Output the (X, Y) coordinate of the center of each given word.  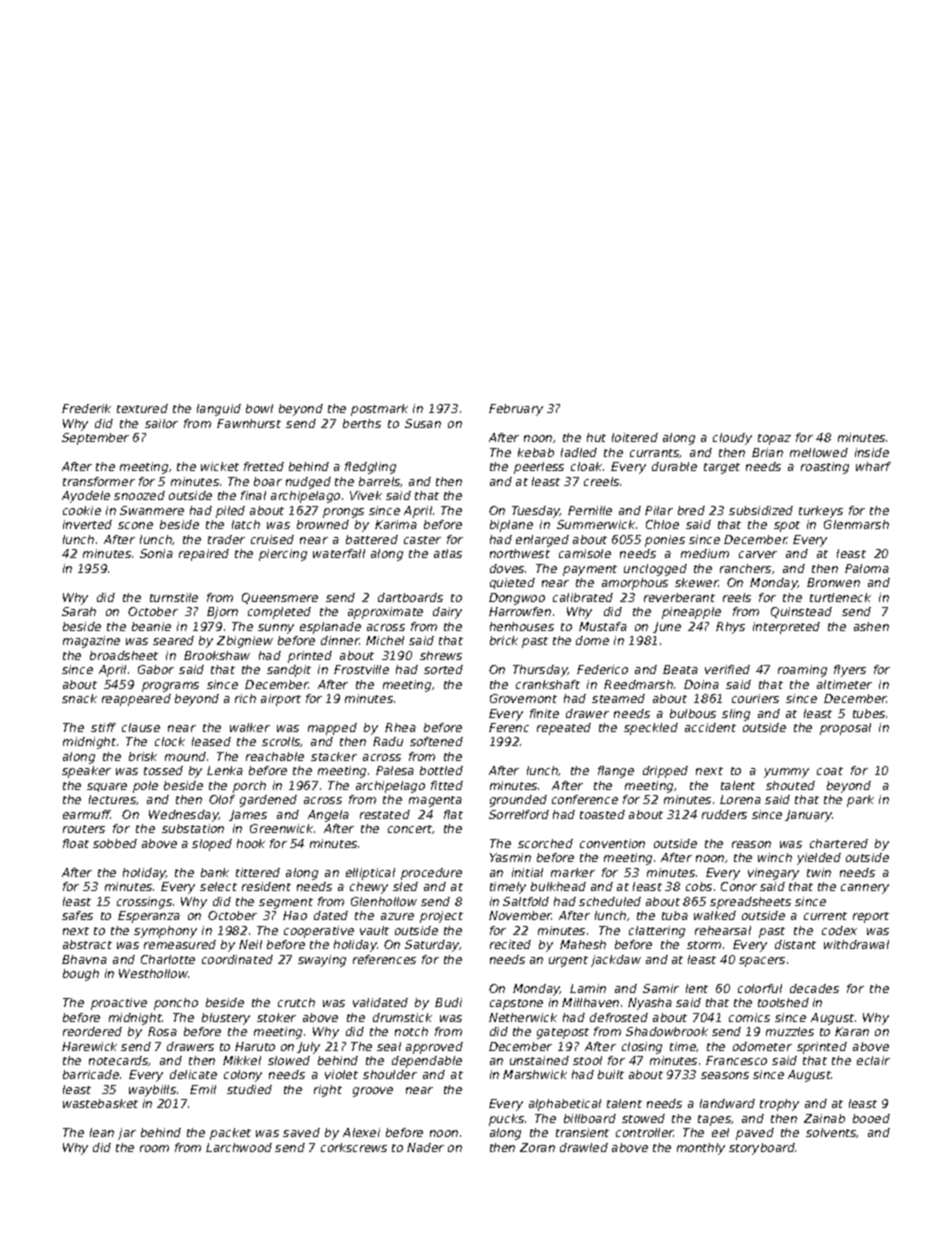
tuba (675, 915)
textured (142, 408)
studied (249, 1089)
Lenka (225, 770)
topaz (774, 439)
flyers (850, 671)
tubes (869, 713)
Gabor (156, 669)
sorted (443, 669)
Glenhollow (384, 901)
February (516, 410)
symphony (165, 932)
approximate (385, 613)
